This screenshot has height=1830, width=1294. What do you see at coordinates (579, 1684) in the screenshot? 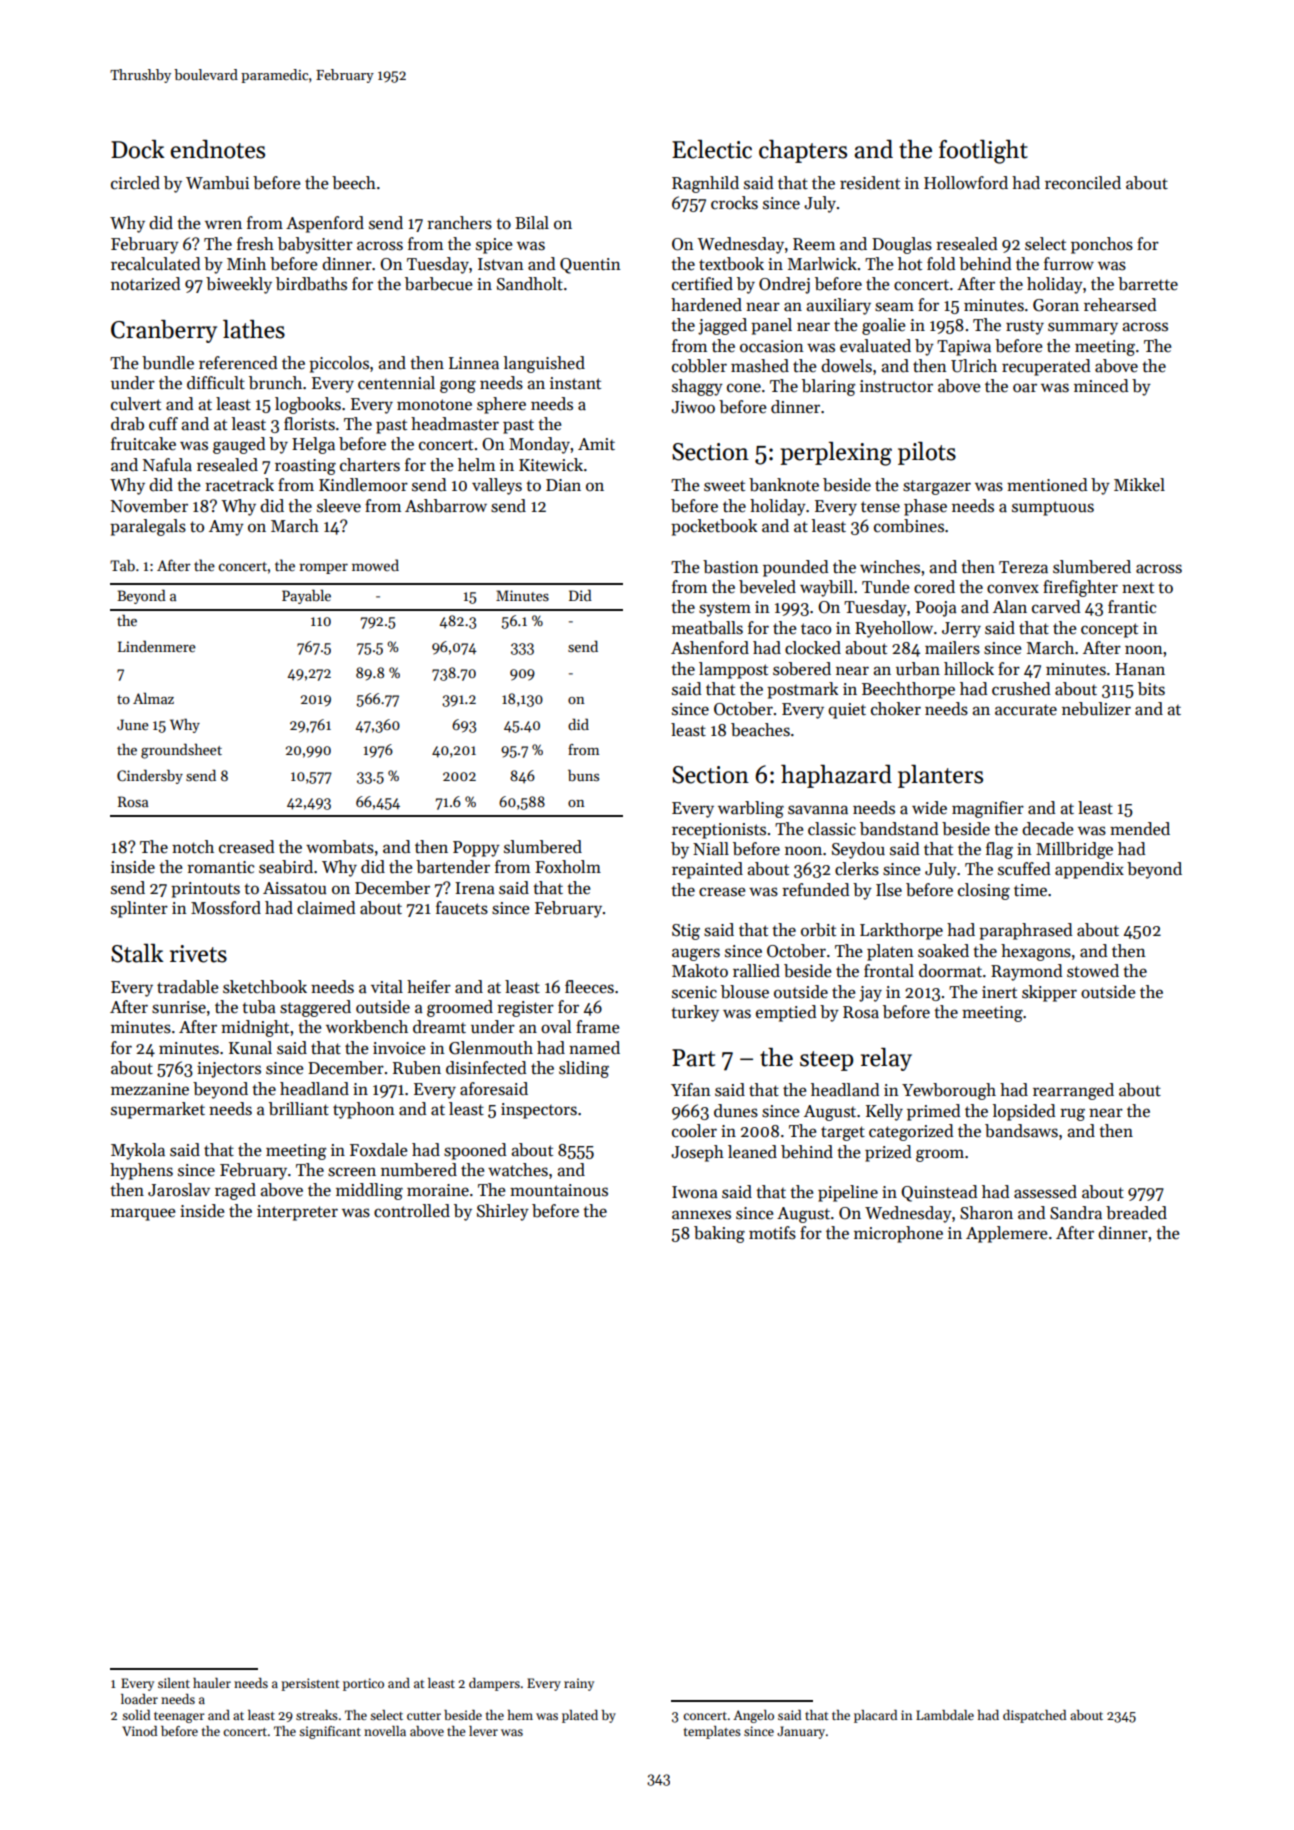
I see `rainy` at bounding box center [579, 1684].
